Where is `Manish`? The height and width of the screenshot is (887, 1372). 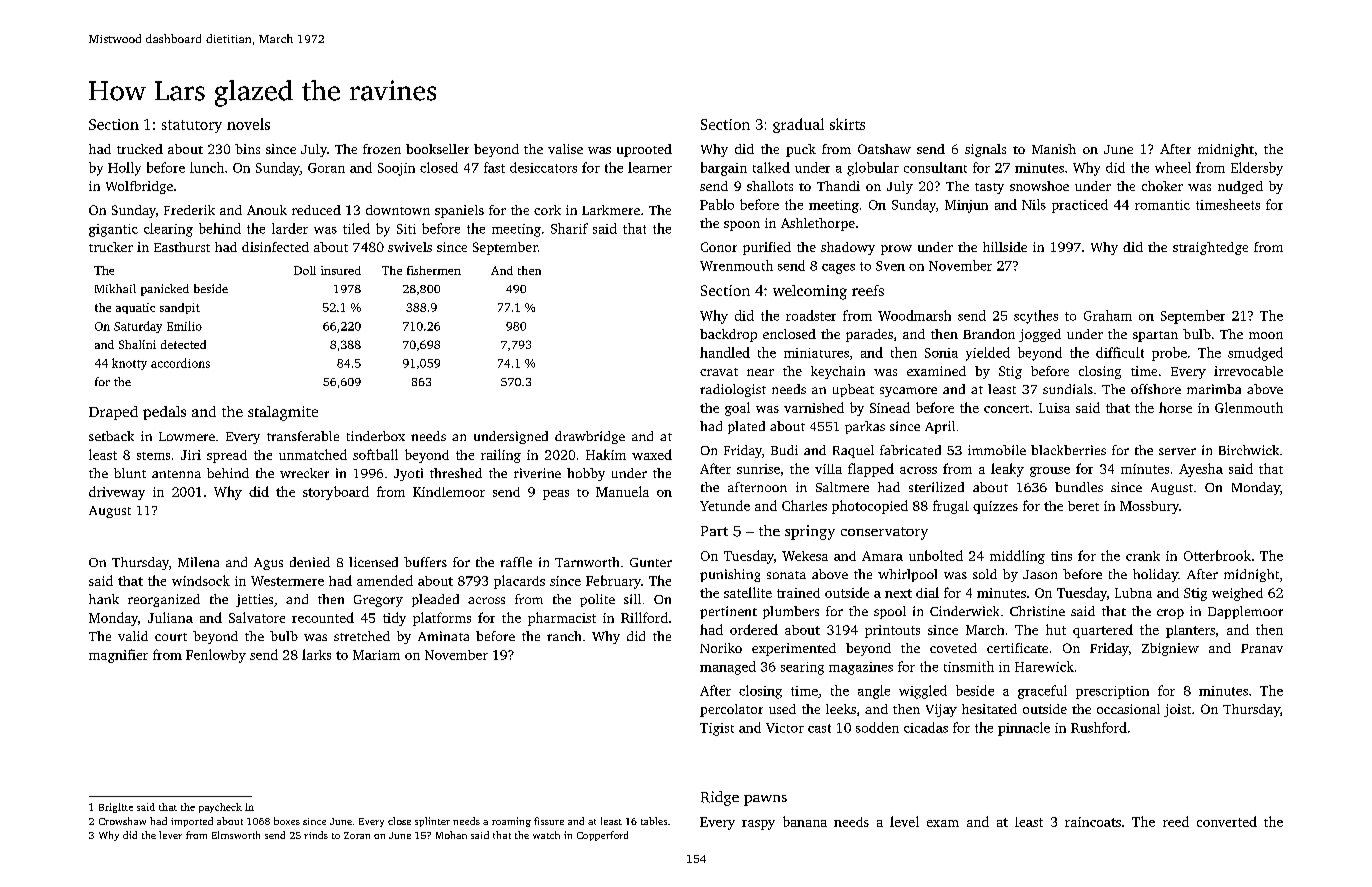
Manish is located at coordinates (1054, 149).
